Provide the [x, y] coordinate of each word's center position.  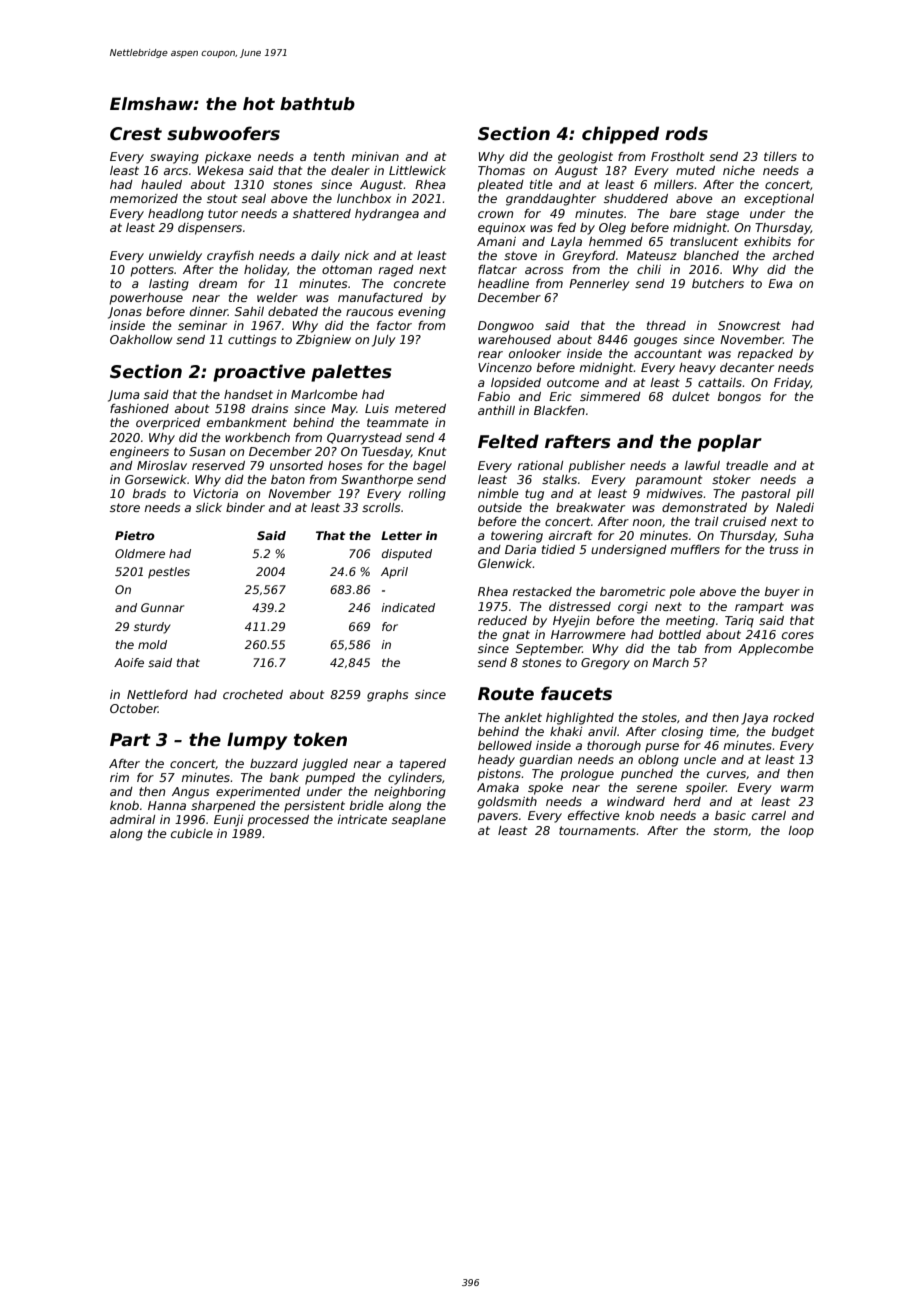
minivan [375, 156]
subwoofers [223, 133]
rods [686, 133]
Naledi [795, 507]
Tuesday [386, 453]
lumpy [257, 741]
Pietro [135, 535]
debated [293, 311]
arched [793, 255]
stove [520, 255]
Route [506, 694]
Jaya [754, 719]
